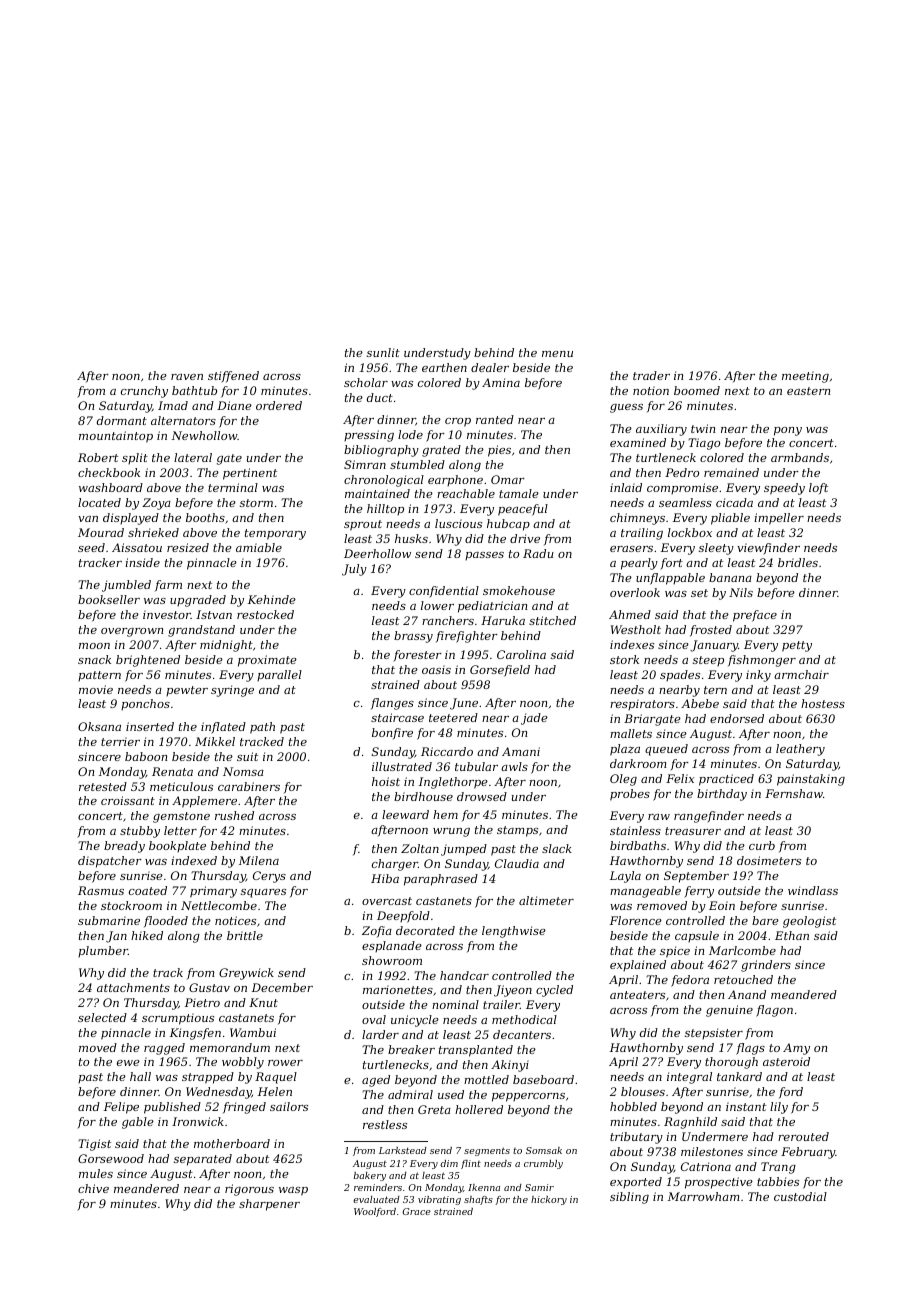 The height and width of the screenshot is (1308, 924). I want to click on windlass, so click(813, 890).
